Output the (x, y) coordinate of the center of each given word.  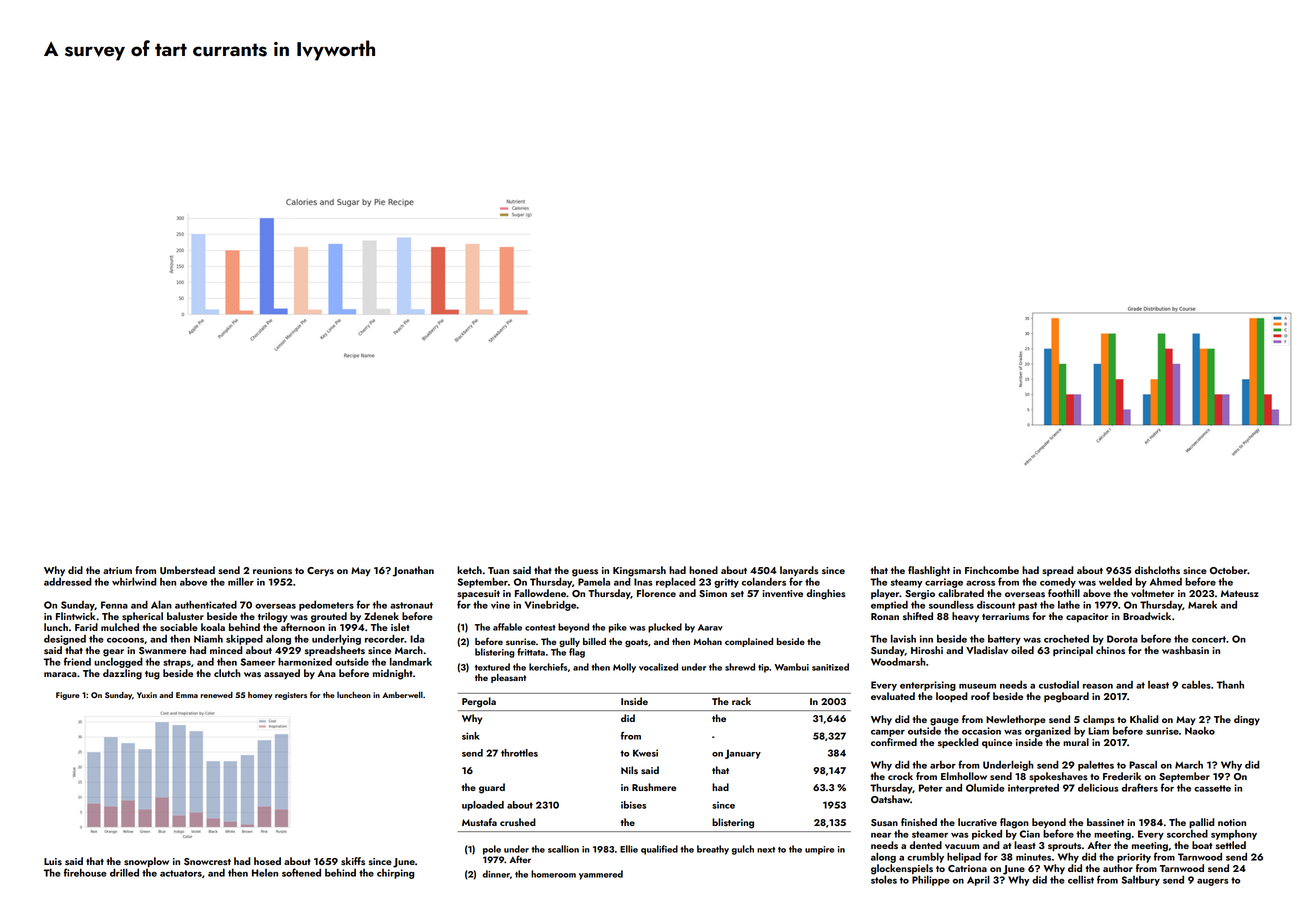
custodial (1059, 685)
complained (749, 642)
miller (241, 581)
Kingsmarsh (639, 571)
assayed (282, 674)
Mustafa (479, 822)
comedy (1058, 583)
